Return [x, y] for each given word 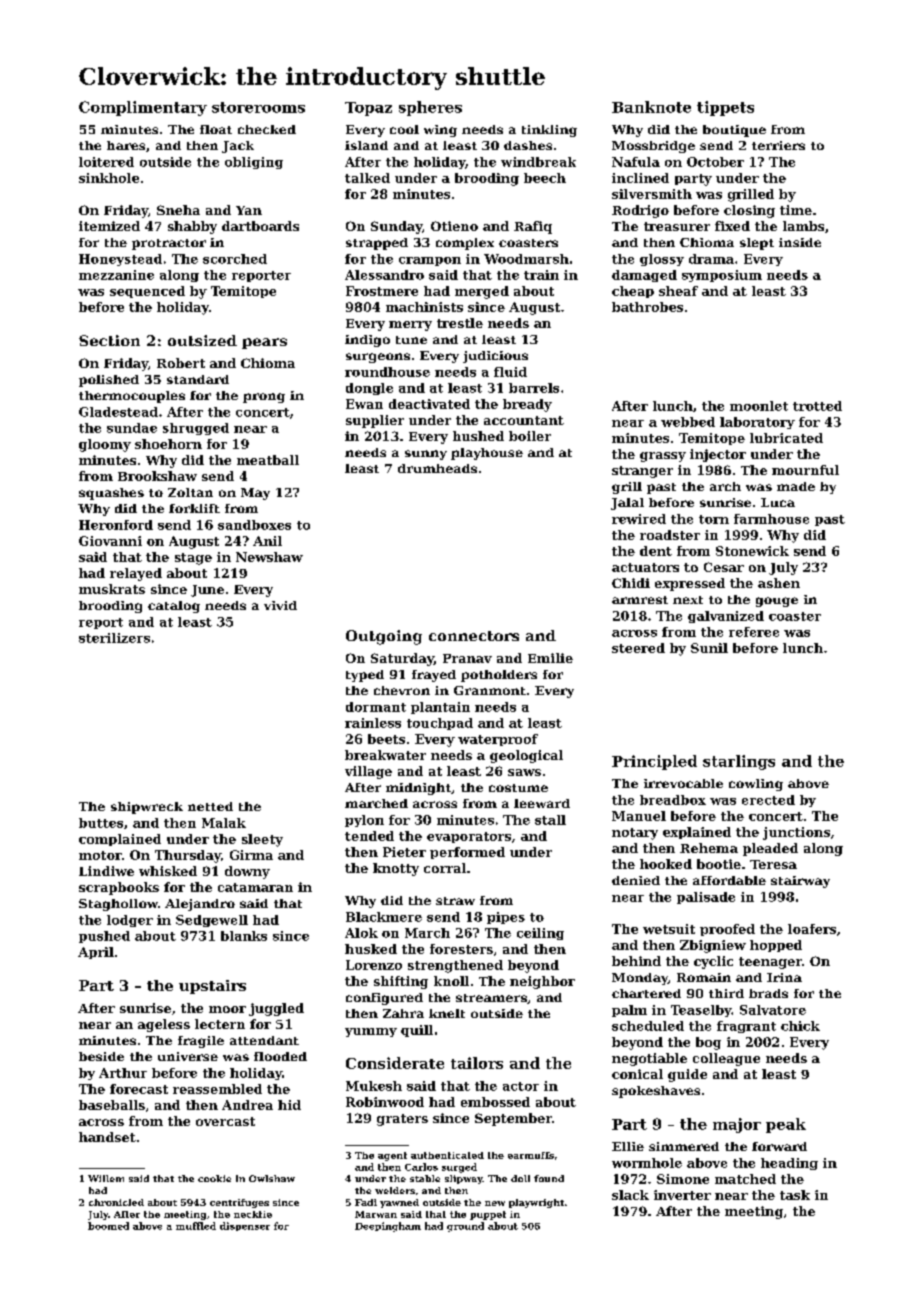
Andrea [247, 1105]
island [366, 145]
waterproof [498, 740]
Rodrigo [640, 211]
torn [714, 519]
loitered [106, 162]
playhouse [487, 454]
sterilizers [114, 638]
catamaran [255, 887]
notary [635, 834]
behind [636, 961]
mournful [805, 470]
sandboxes [254, 525]
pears [264, 343]
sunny [426, 455]
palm [629, 1011]
